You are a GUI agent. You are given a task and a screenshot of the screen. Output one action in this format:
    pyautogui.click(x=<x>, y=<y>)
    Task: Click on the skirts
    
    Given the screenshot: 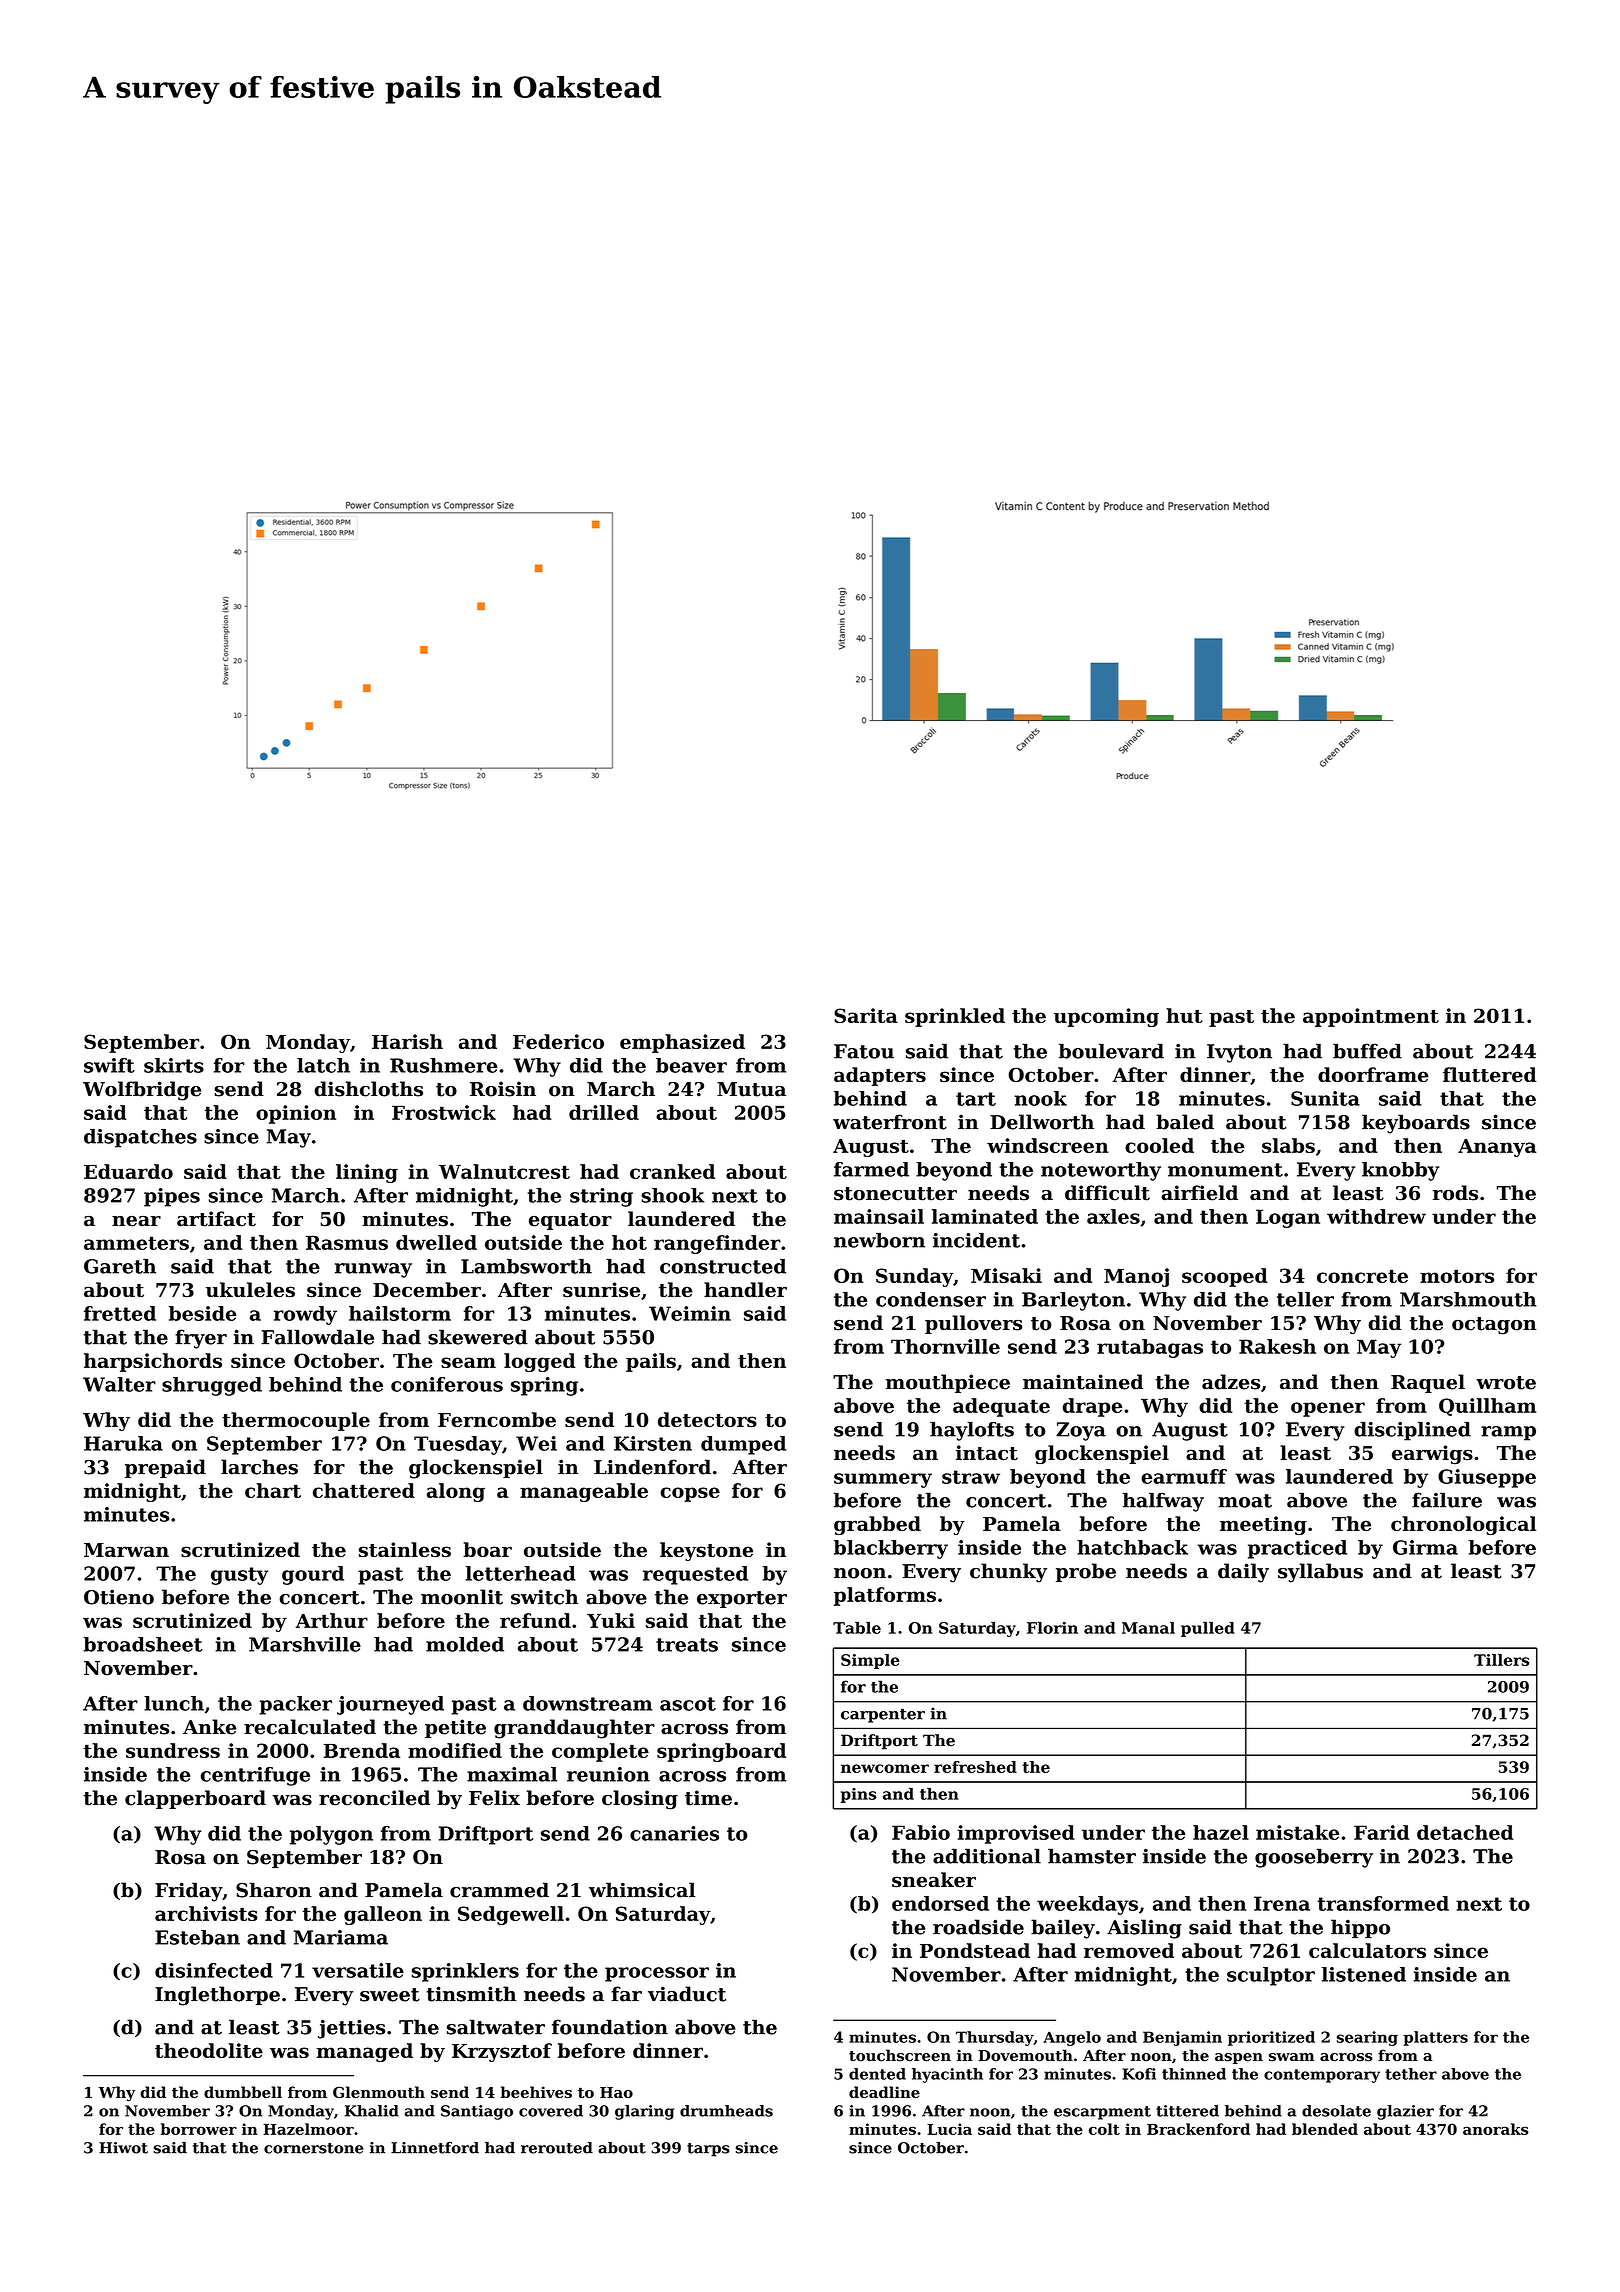 What is the action you would take?
    pyautogui.click(x=174, y=1065)
